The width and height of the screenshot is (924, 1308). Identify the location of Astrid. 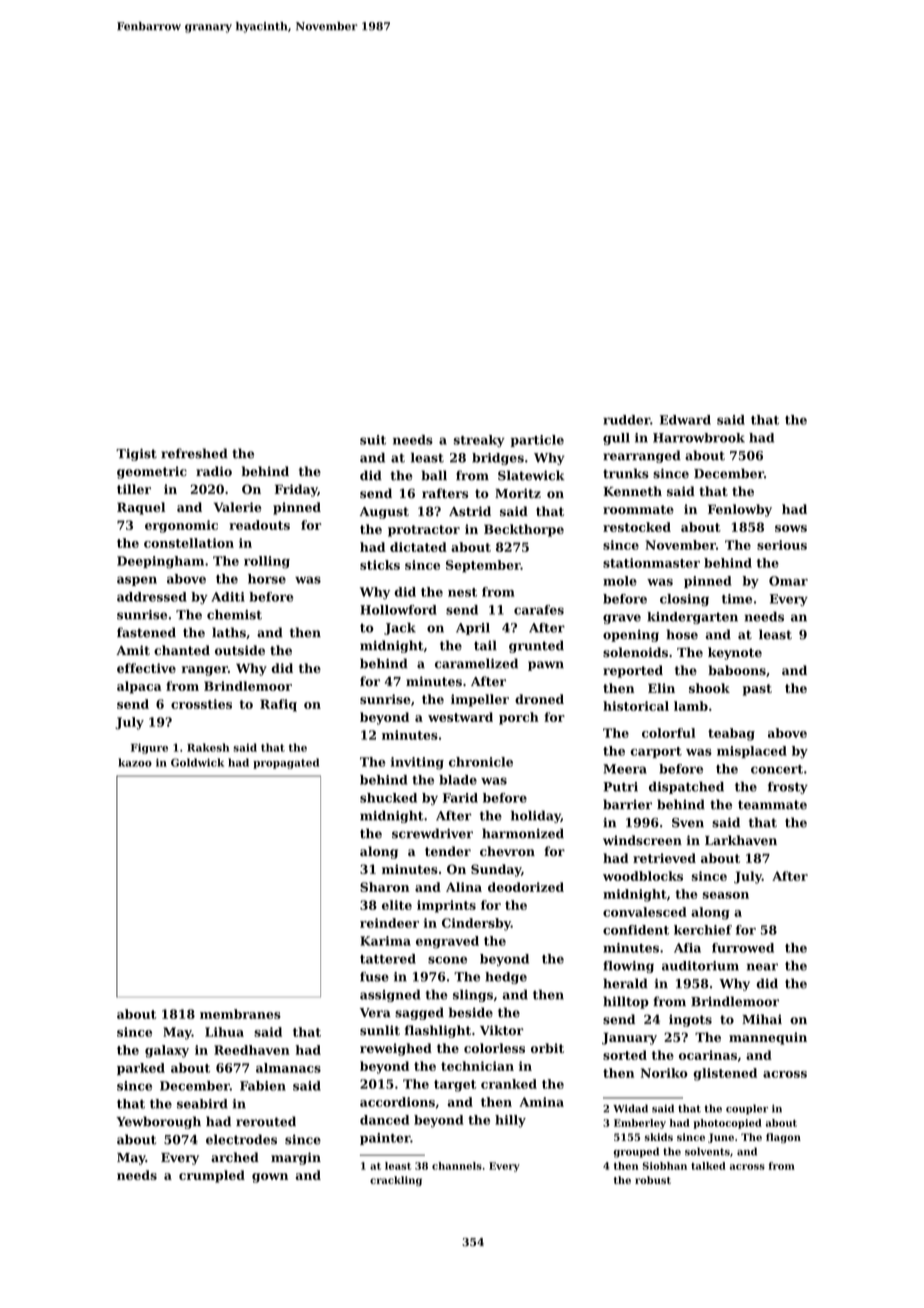
(470, 511).
